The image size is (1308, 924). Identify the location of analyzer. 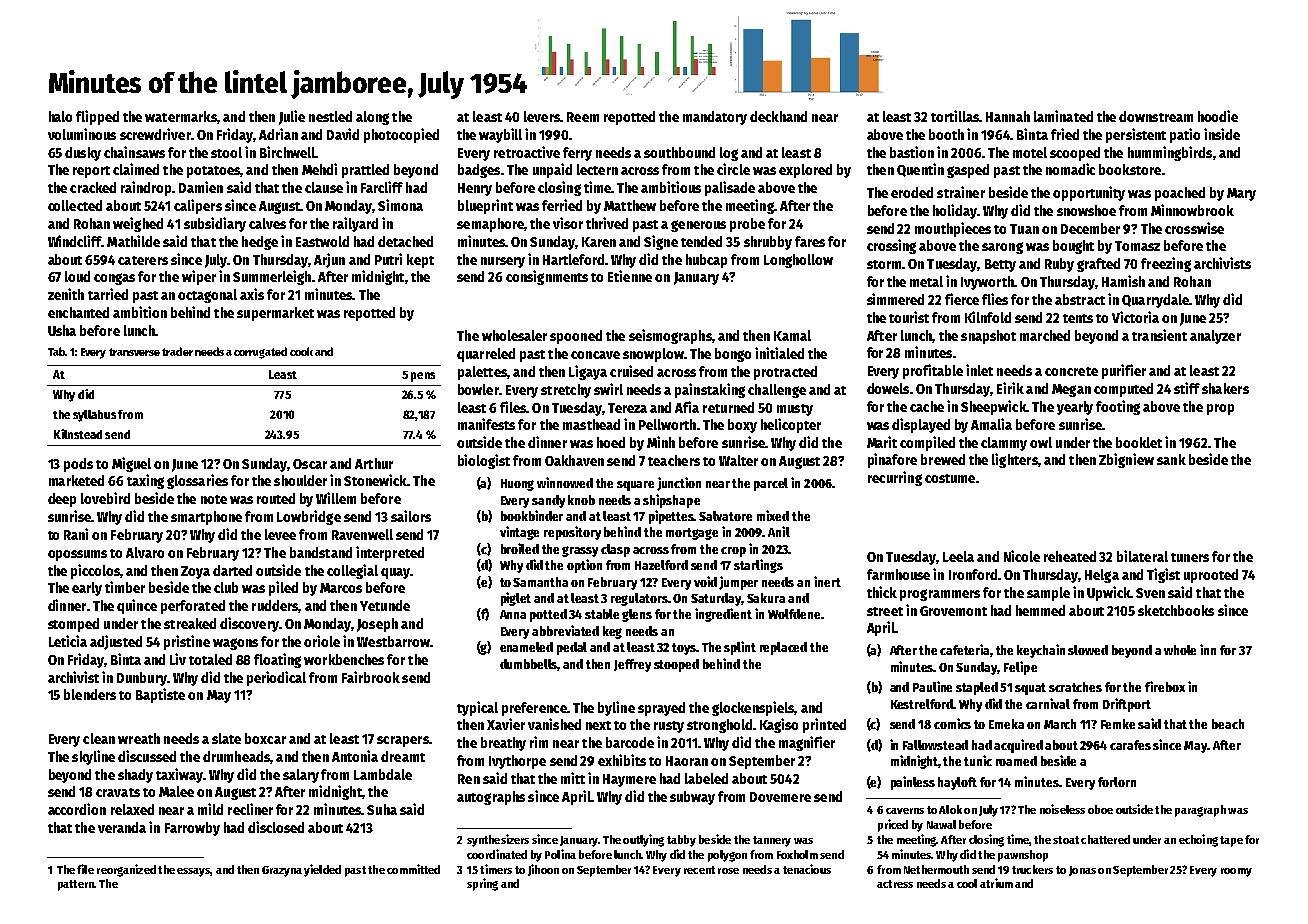
(1215, 337).
